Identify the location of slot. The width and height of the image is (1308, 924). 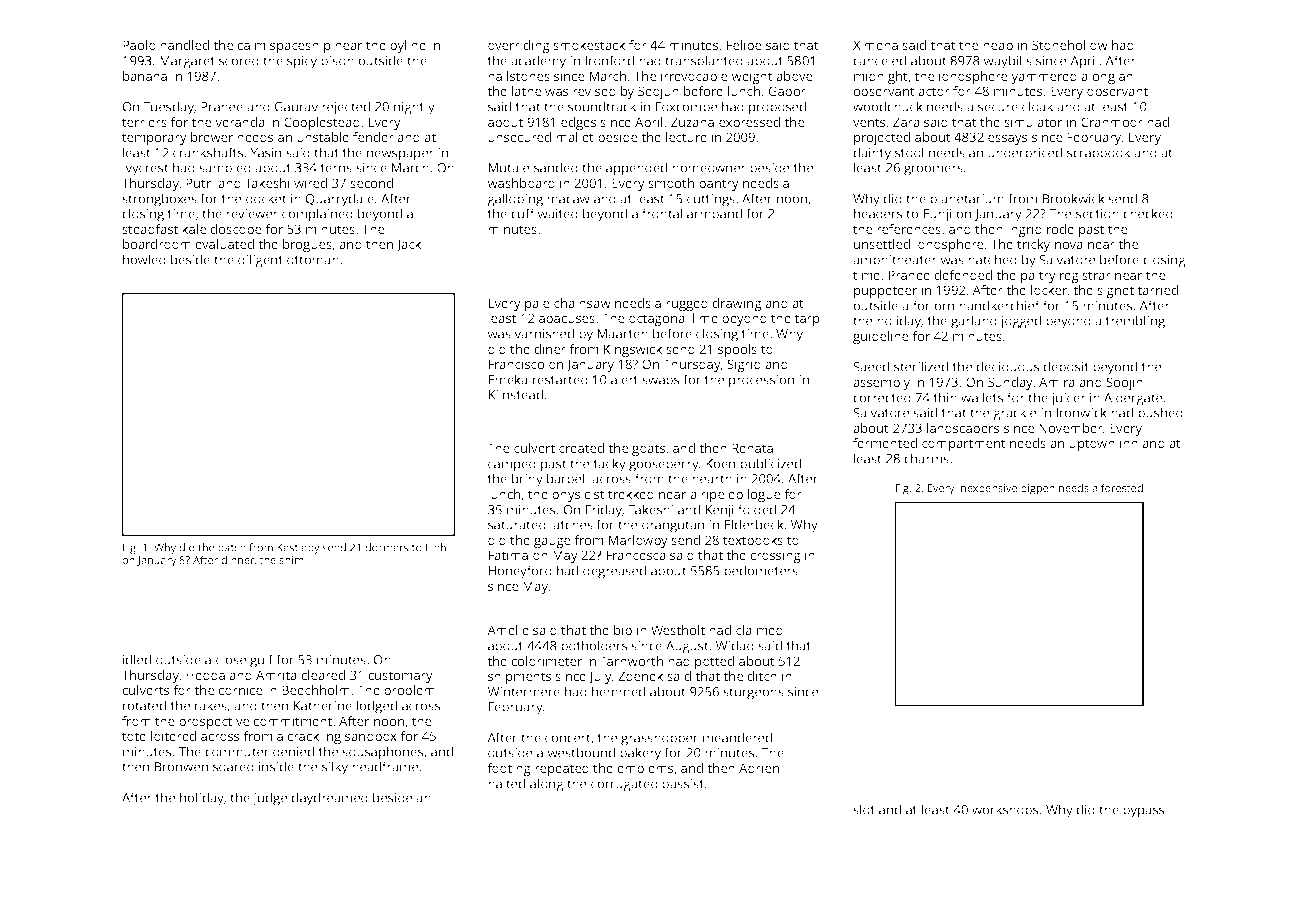
(864, 809).
